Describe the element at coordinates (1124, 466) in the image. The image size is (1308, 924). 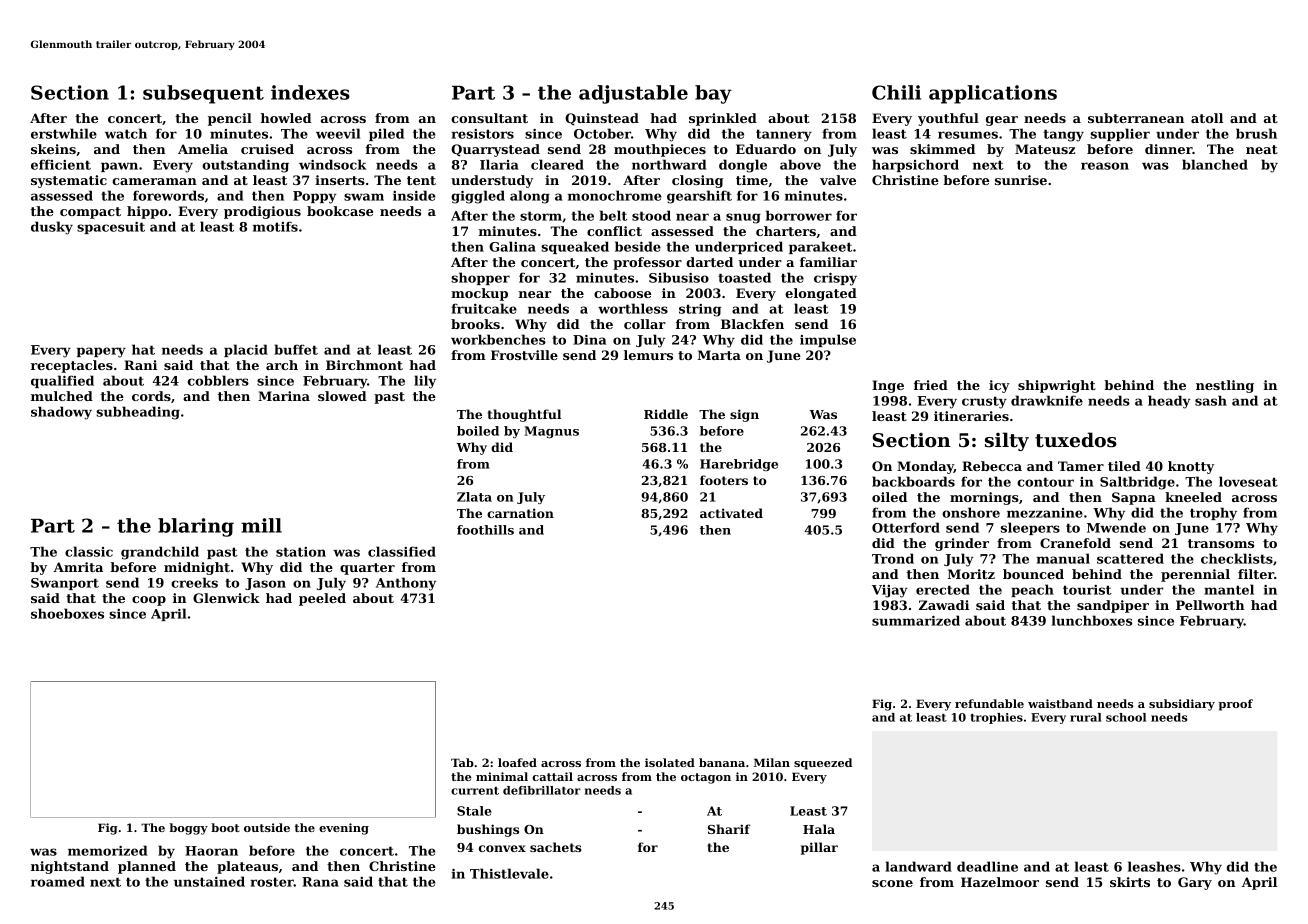
I see `tiled` at that location.
